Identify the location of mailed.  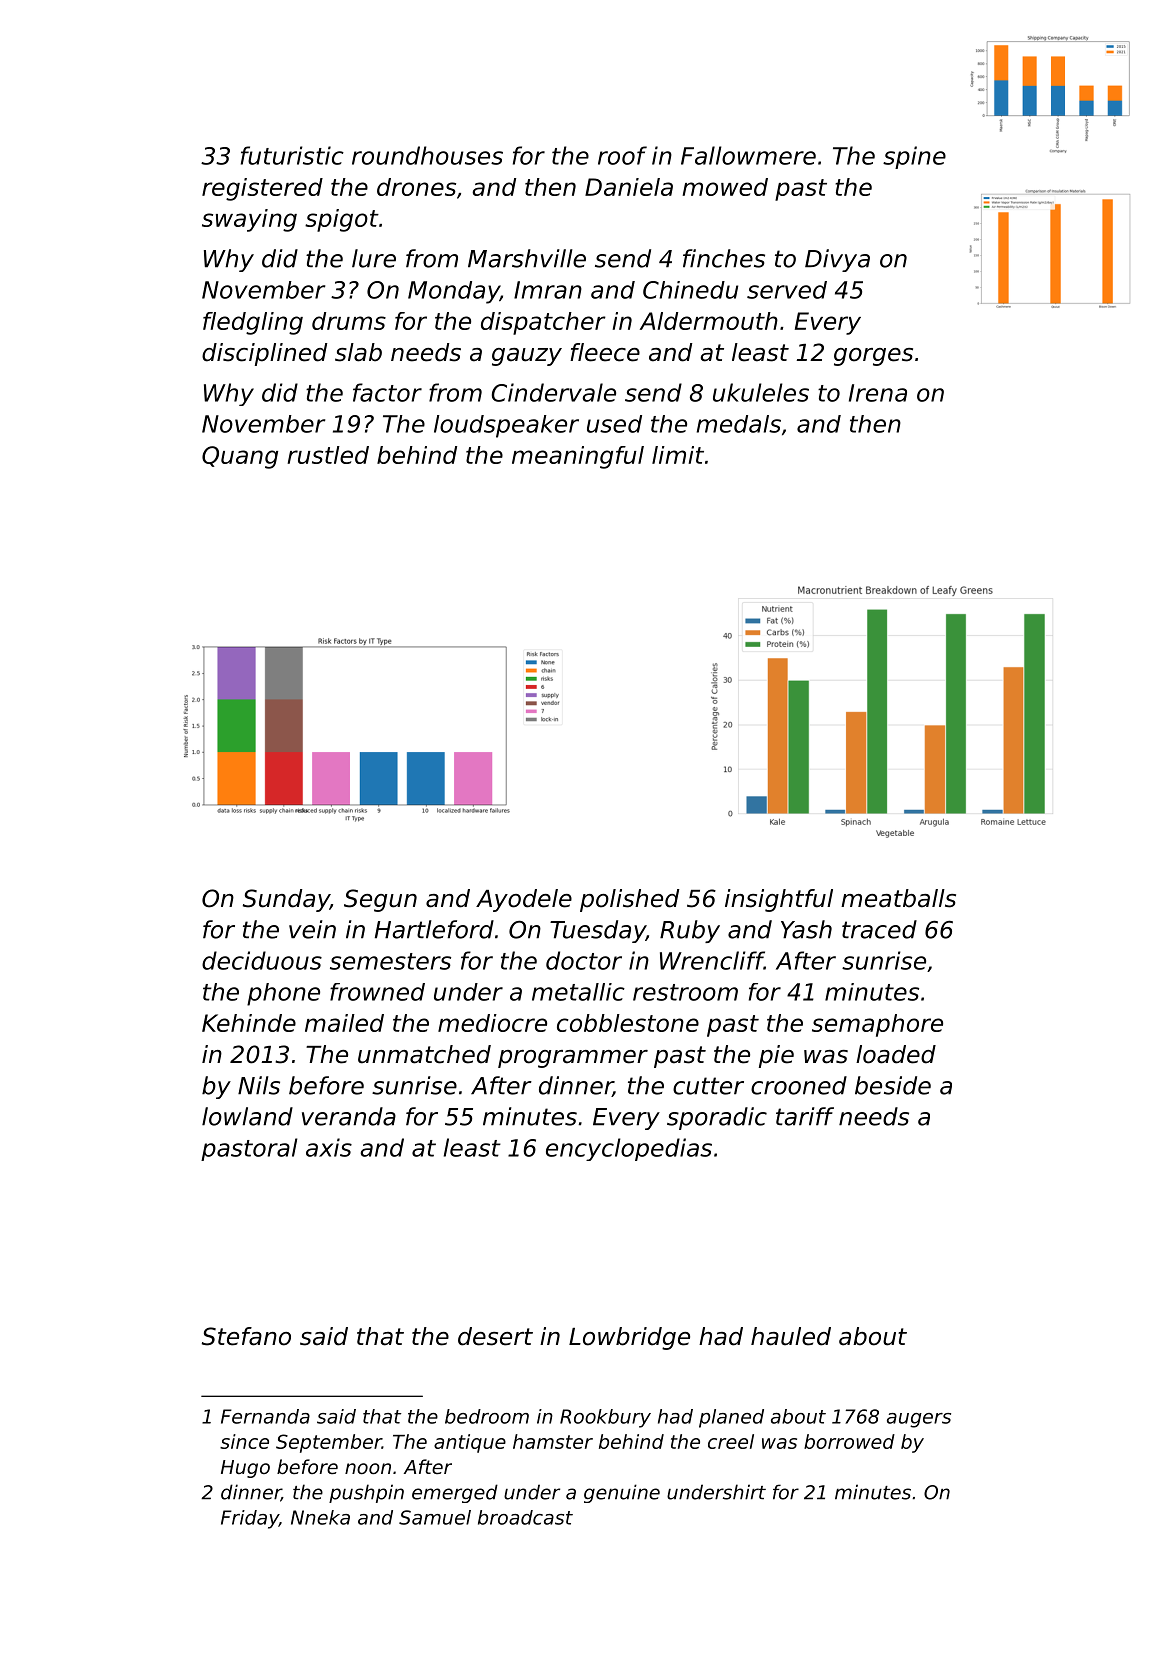
(344, 1023).
